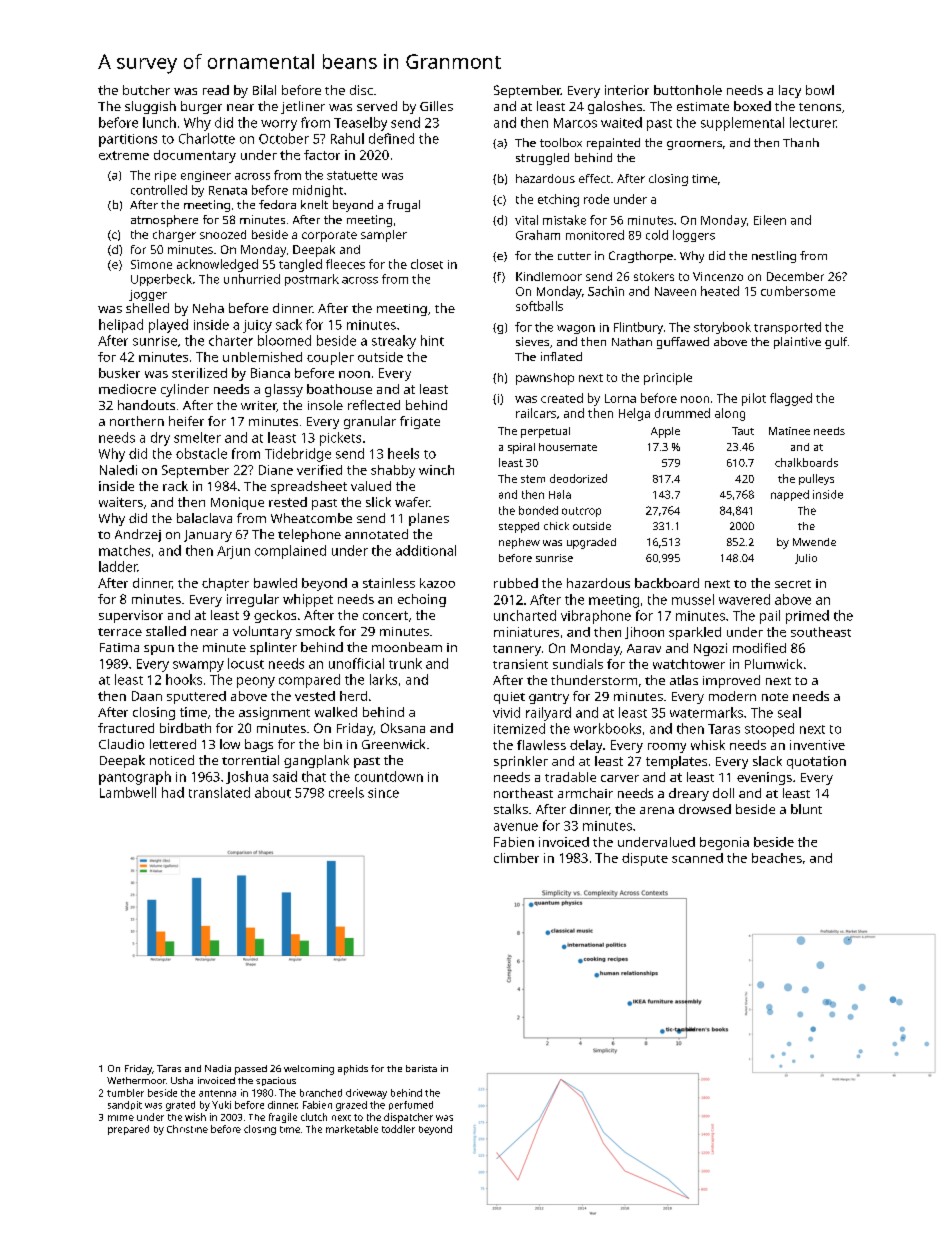 This image has height=1233, width=952. What do you see at coordinates (549, 276) in the image?
I see `Kindlemoor` at bounding box center [549, 276].
